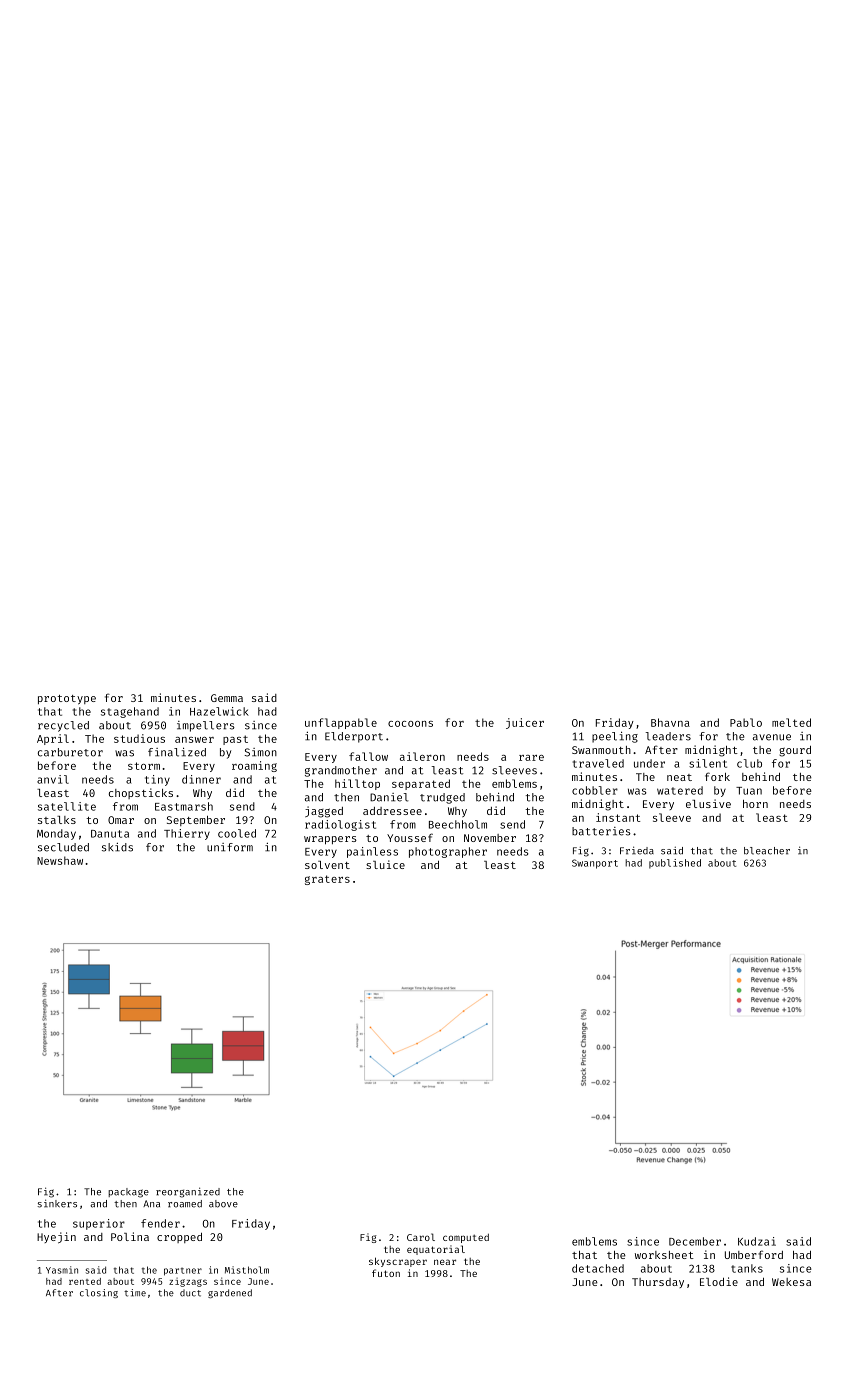 The width and height of the screenshot is (849, 1400). Describe the element at coordinates (230, 1293) in the screenshot. I see `gardened` at that location.
